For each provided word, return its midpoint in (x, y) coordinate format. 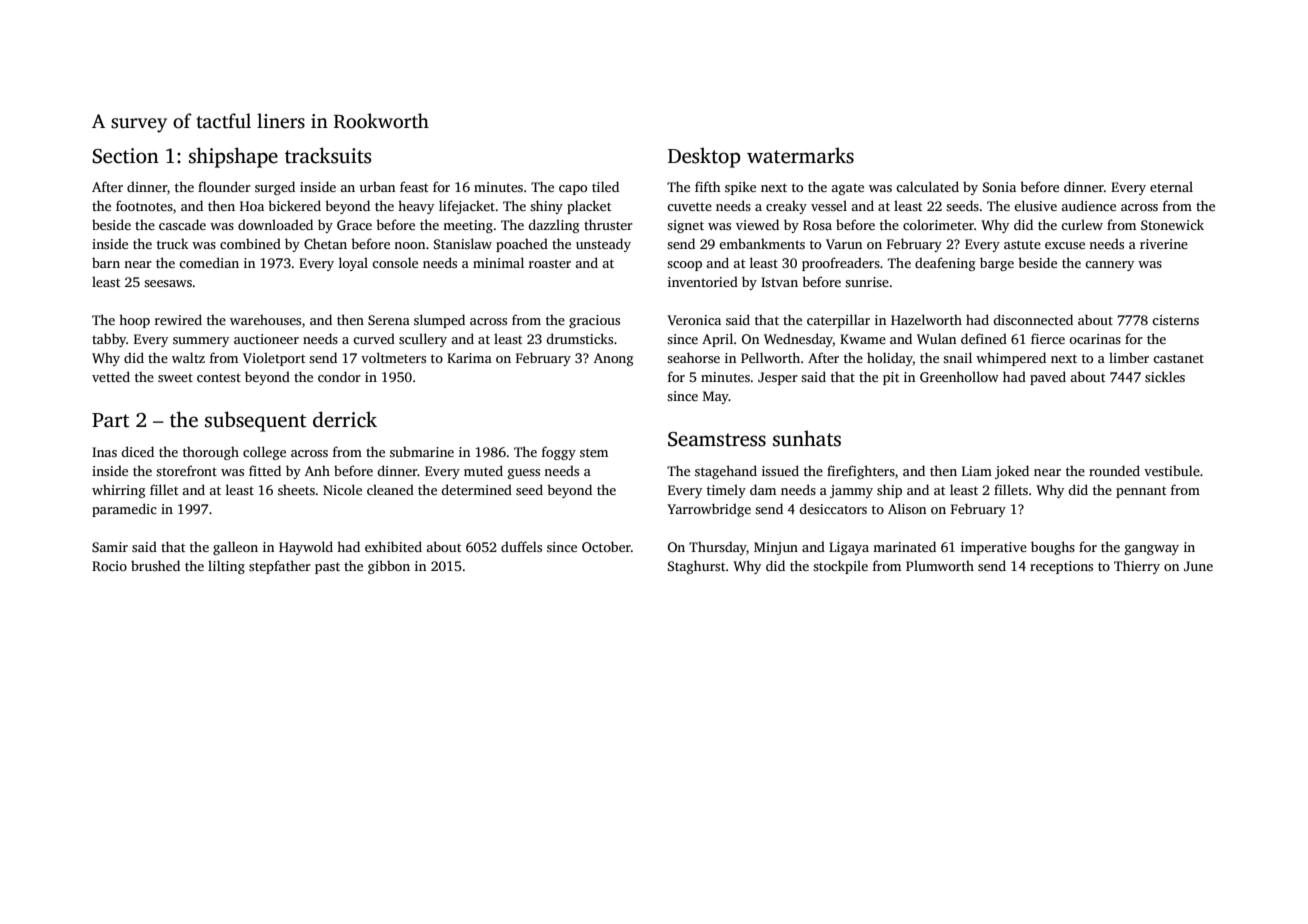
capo (573, 190)
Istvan (779, 282)
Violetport (274, 359)
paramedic (124, 510)
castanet (1178, 358)
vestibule (1172, 470)
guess (524, 474)
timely (726, 491)
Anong (614, 359)
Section (125, 156)
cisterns (1175, 320)
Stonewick (1172, 224)
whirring (119, 491)
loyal (353, 264)
